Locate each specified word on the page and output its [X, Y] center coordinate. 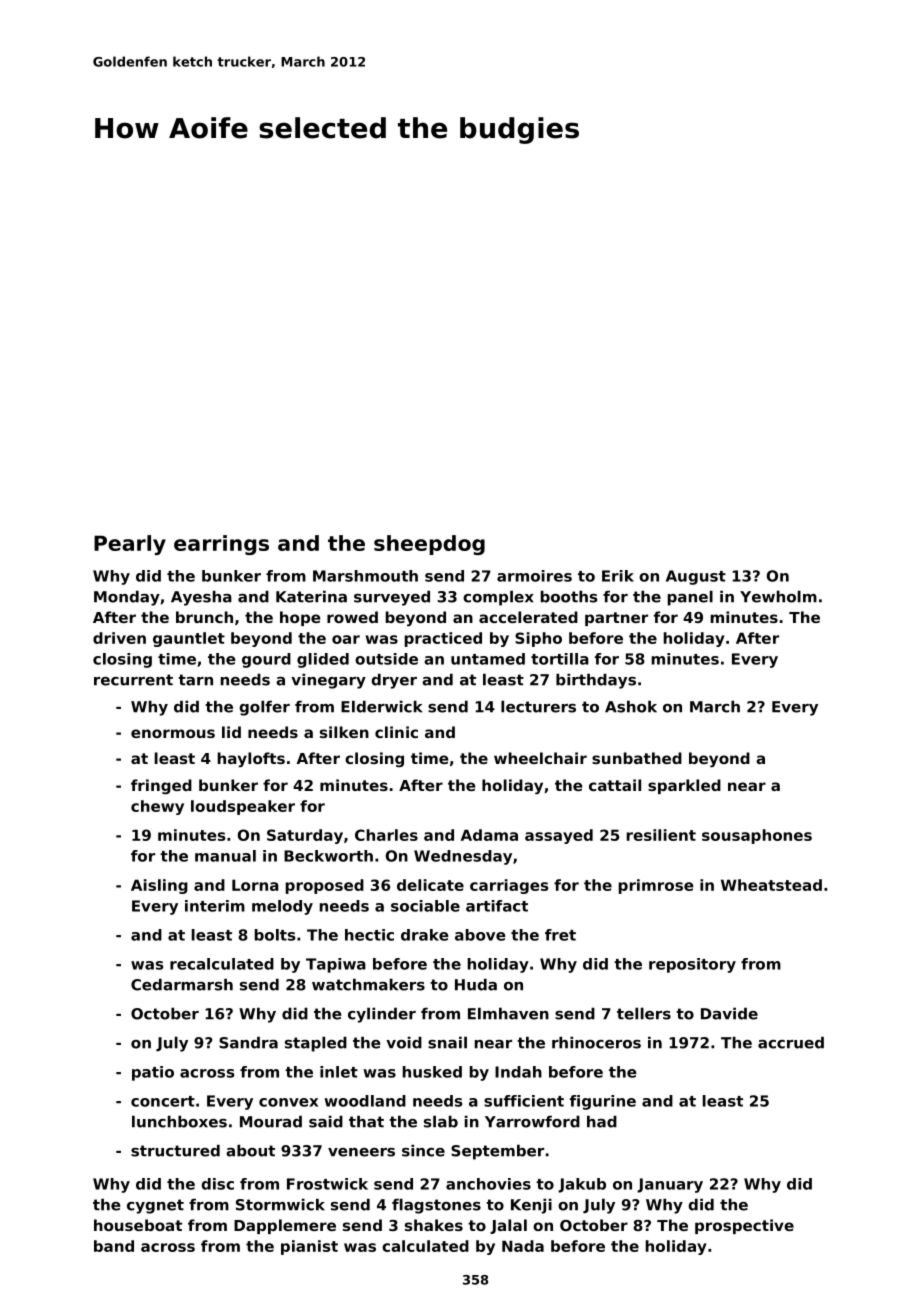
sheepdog [429, 545]
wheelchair [540, 758]
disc [217, 1184]
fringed [161, 787]
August [696, 577]
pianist [309, 1247]
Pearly [130, 545]
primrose [656, 886]
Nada [523, 1246]
